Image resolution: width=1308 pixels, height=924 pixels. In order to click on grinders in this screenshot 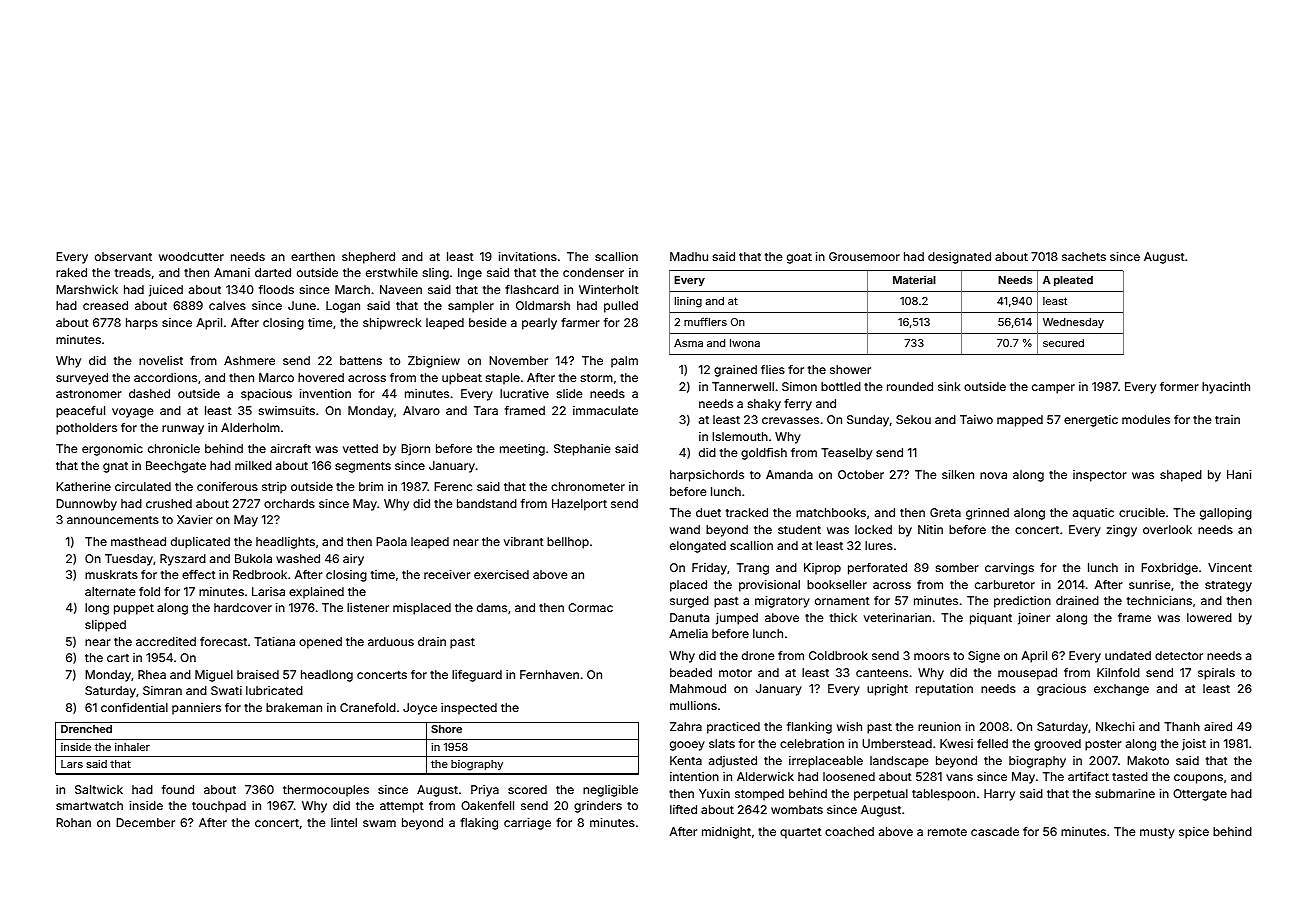, I will do `click(598, 807)`.
